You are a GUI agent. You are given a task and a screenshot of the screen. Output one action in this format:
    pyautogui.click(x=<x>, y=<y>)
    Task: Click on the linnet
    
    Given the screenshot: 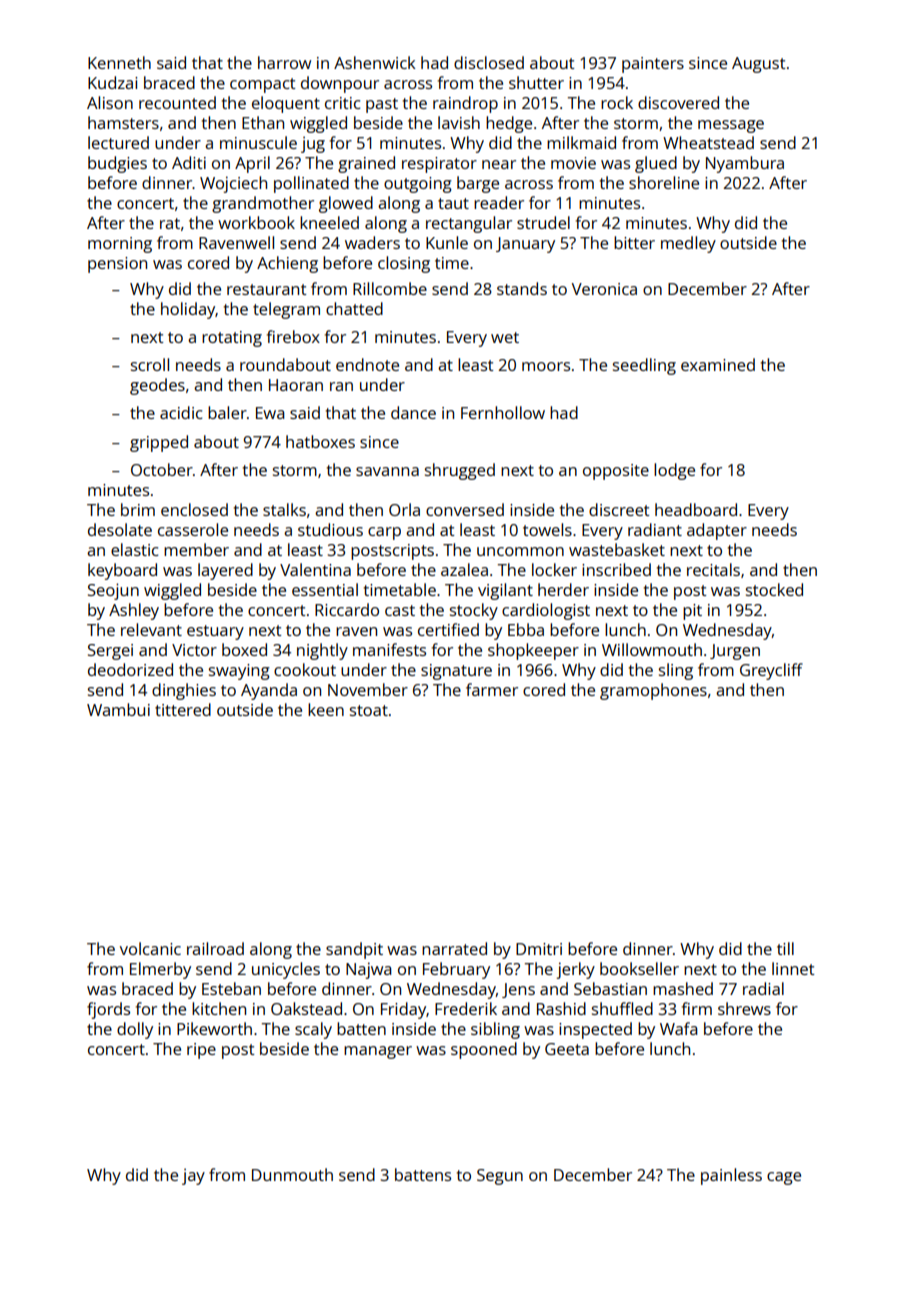 What is the action you would take?
    pyautogui.click(x=793, y=968)
